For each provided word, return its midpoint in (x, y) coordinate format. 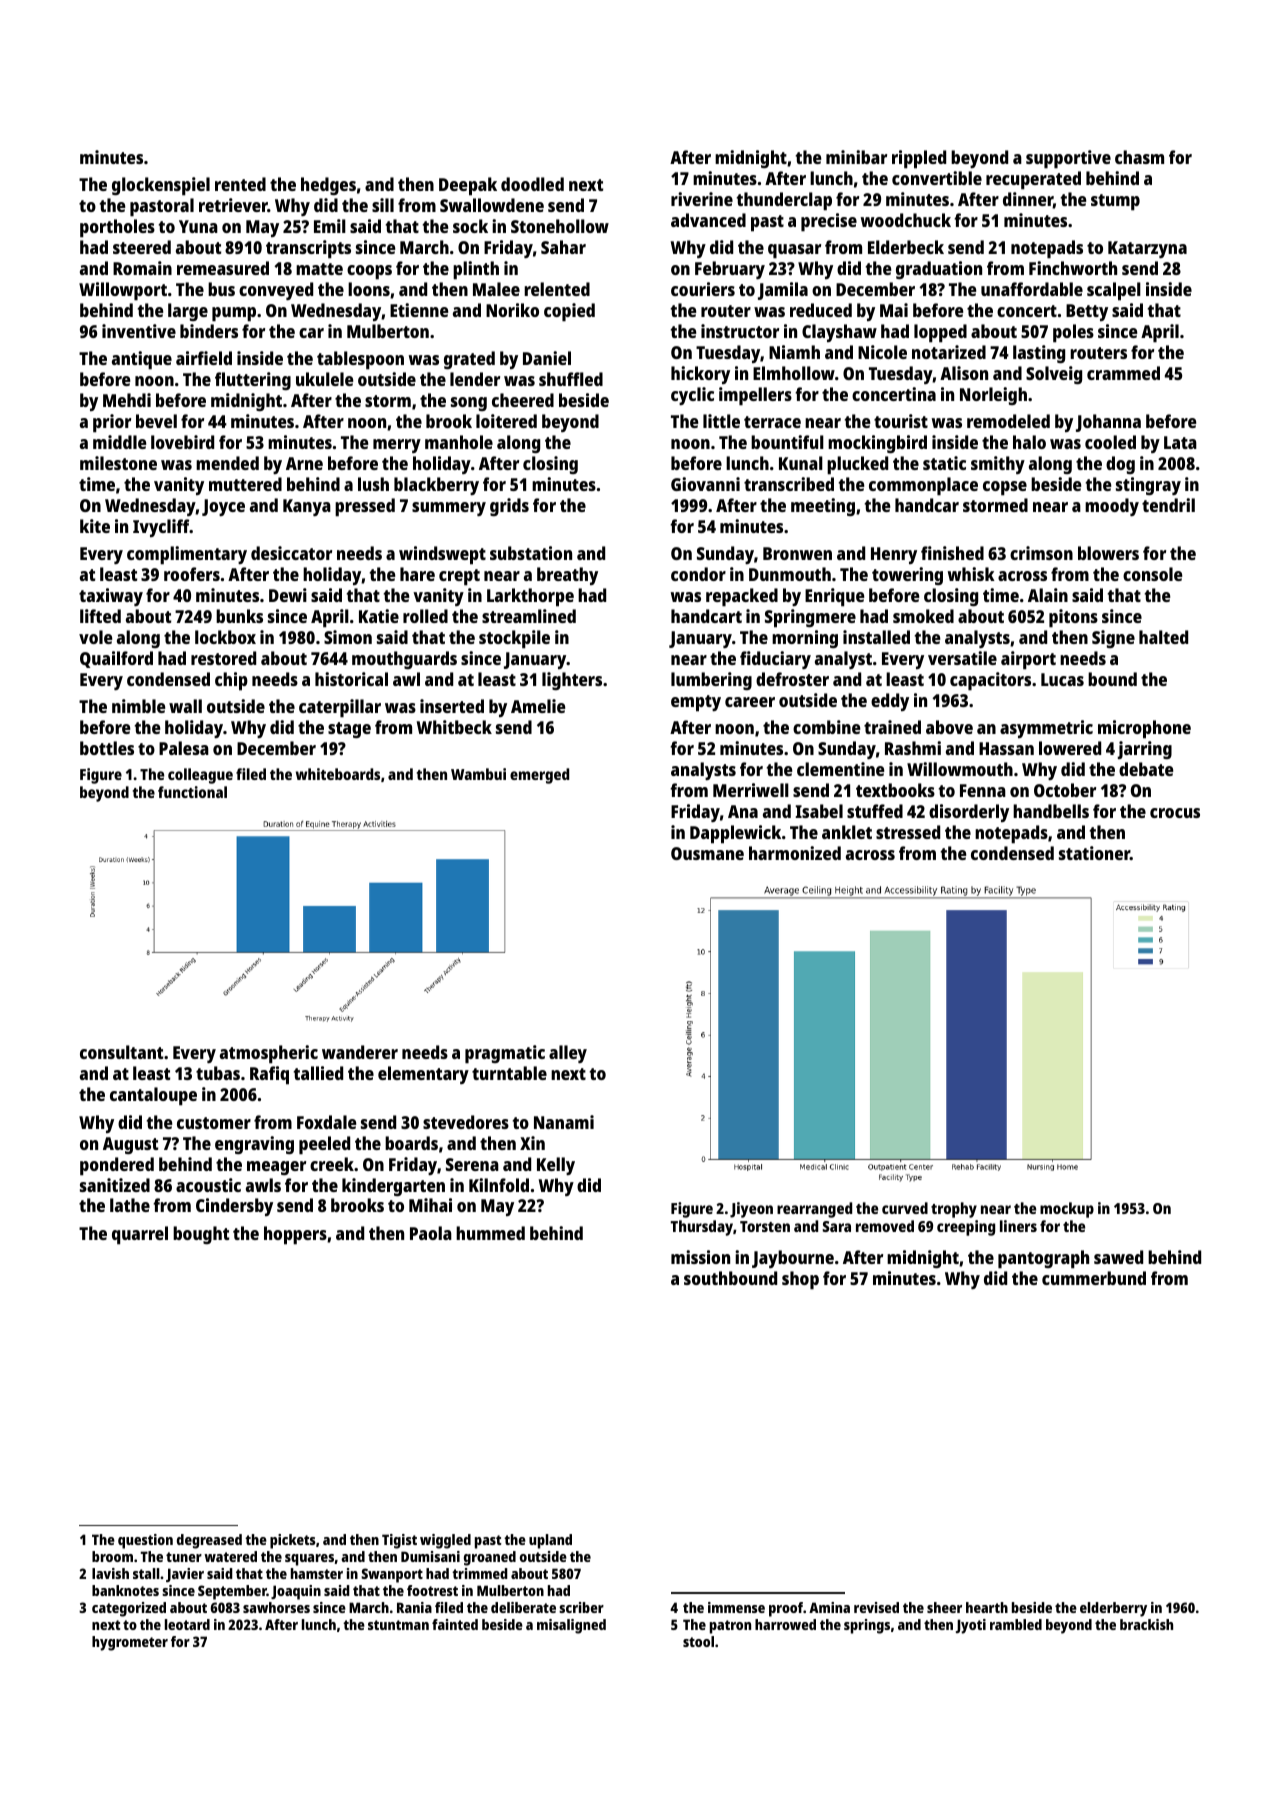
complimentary (187, 555)
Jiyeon (751, 1210)
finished (952, 553)
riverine (702, 199)
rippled (919, 159)
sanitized (115, 1185)
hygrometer (130, 1643)
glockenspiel (161, 186)
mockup (1067, 1210)
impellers (755, 396)
